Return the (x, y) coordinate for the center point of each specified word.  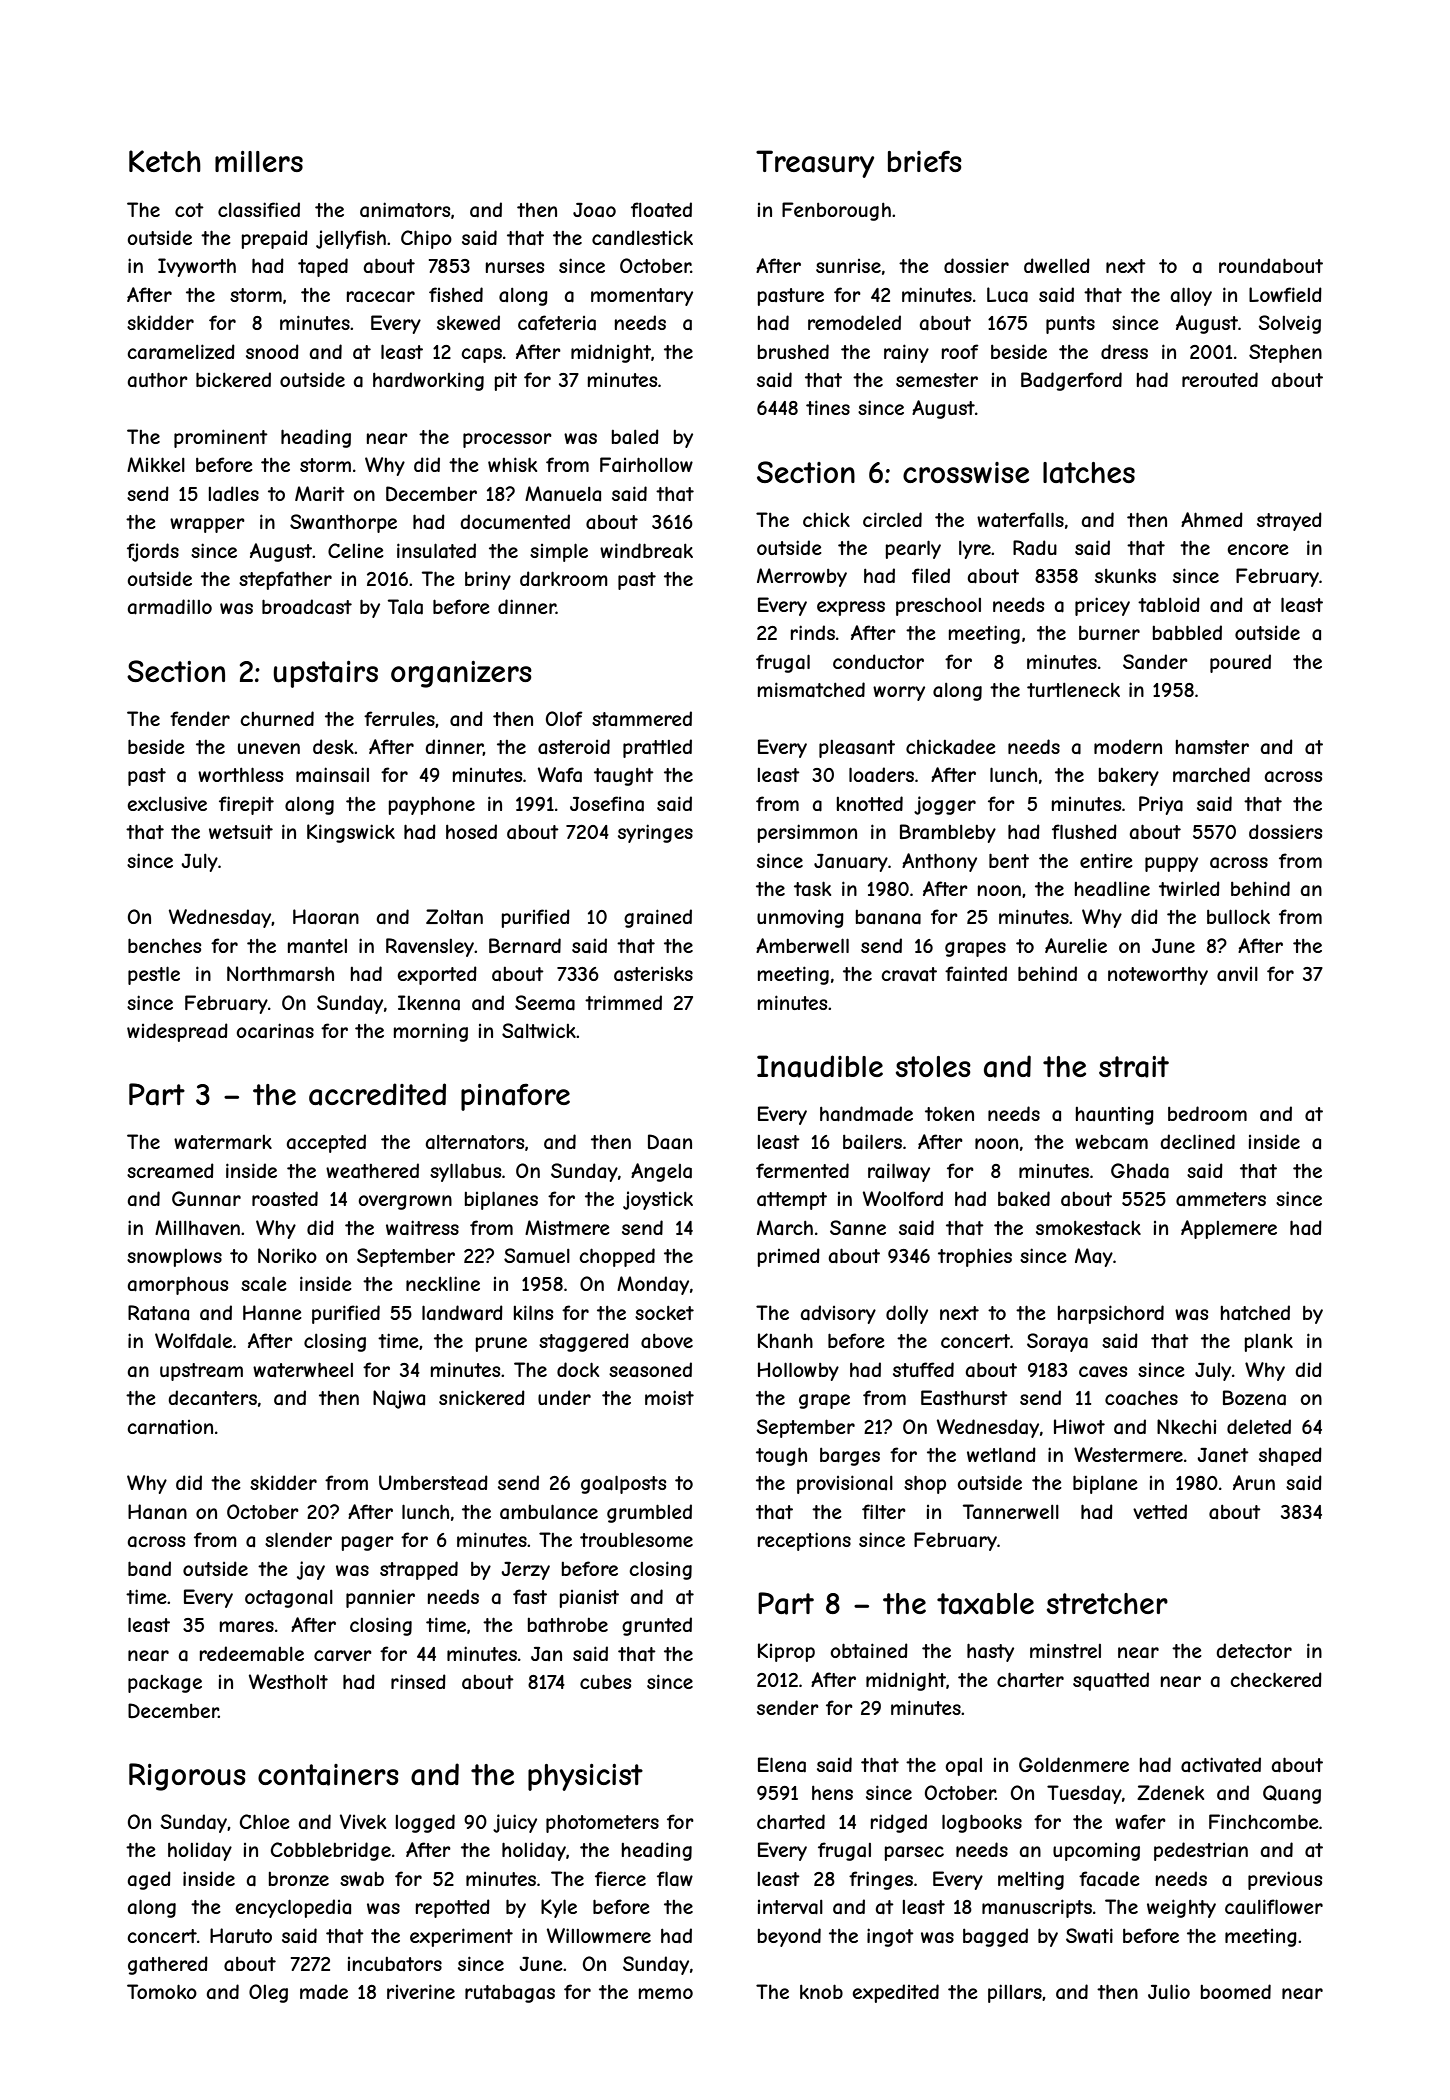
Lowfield (1285, 294)
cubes (605, 1681)
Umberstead (433, 1483)
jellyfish (351, 239)
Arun (1254, 1482)
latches (1089, 473)
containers (328, 1775)
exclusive (167, 803)
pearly (913, 549)
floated (661, 210)
